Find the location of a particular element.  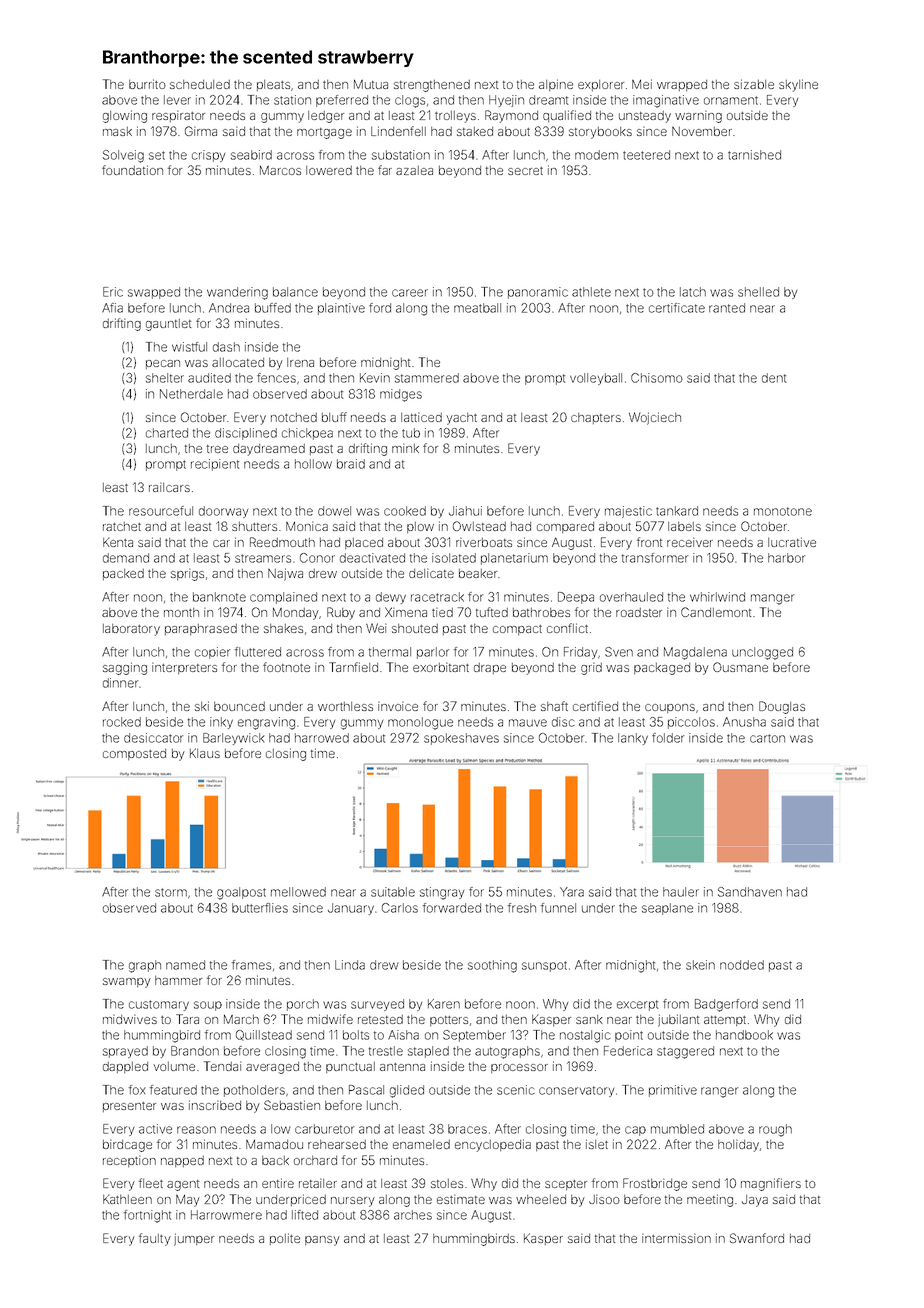

Ximena is located at coordinates (406, 612).
